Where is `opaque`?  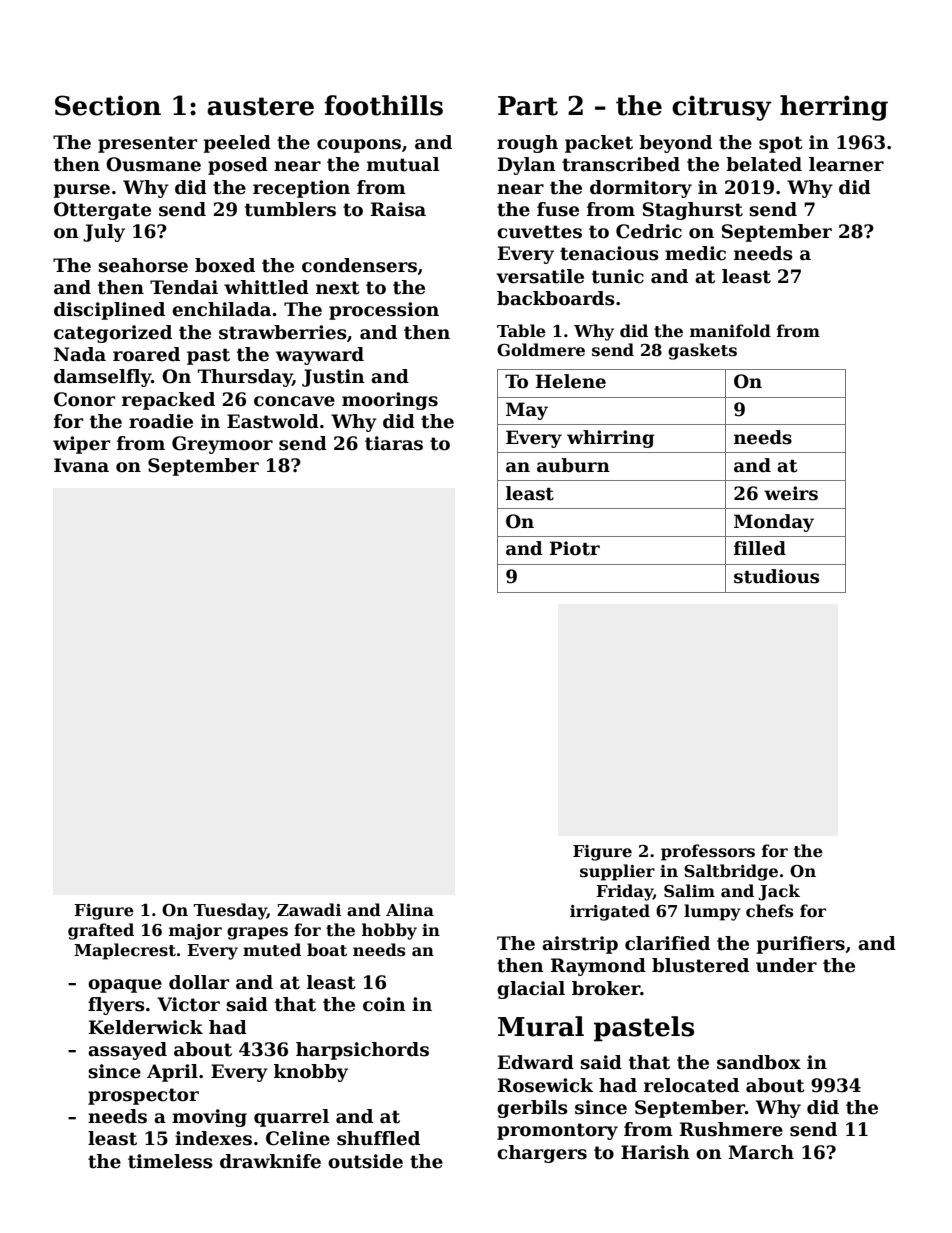 opaque is located at coordinates (125, 986).
